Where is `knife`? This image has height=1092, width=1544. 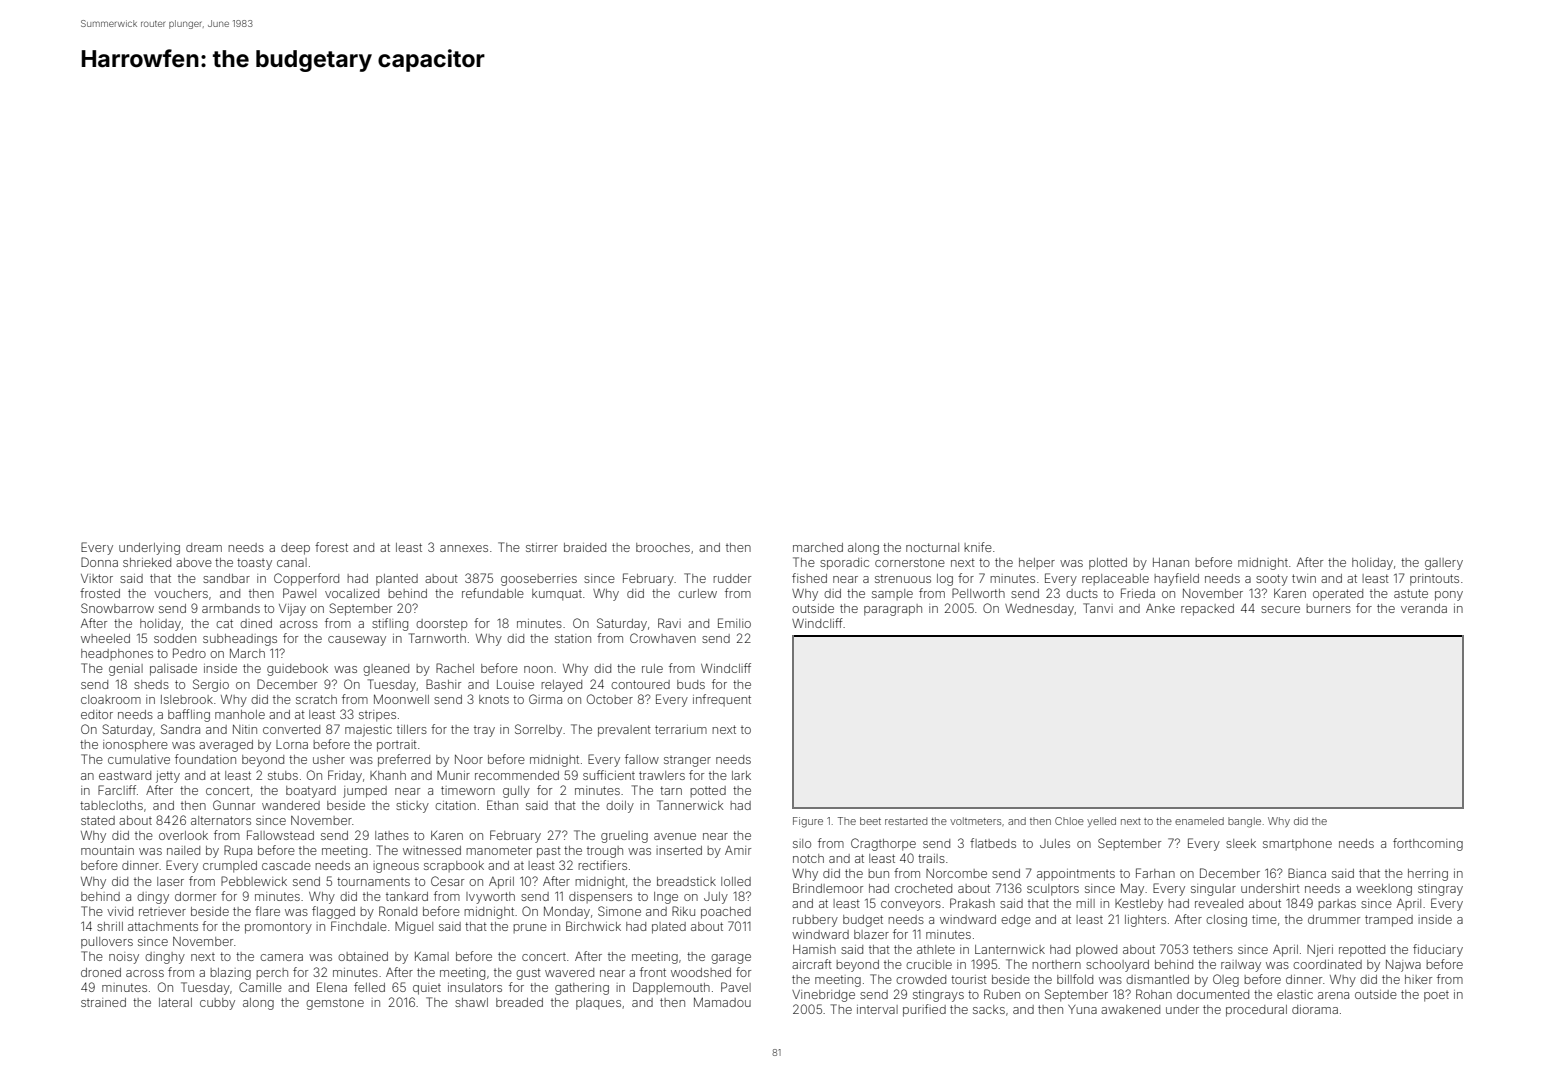
knife is located at coordinates (978, 547).
